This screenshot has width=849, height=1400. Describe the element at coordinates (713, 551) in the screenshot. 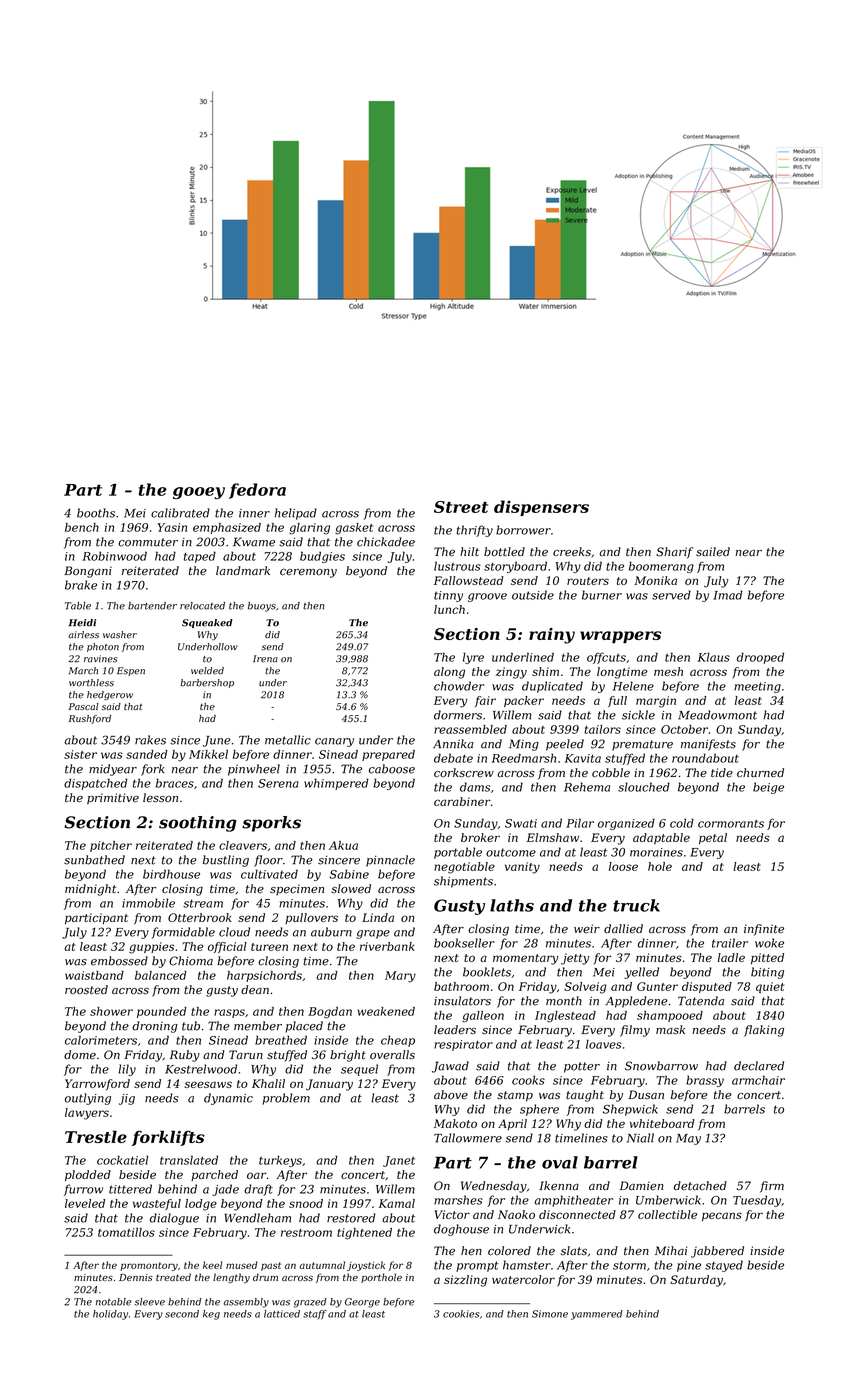

I see `sailed` at that location.
